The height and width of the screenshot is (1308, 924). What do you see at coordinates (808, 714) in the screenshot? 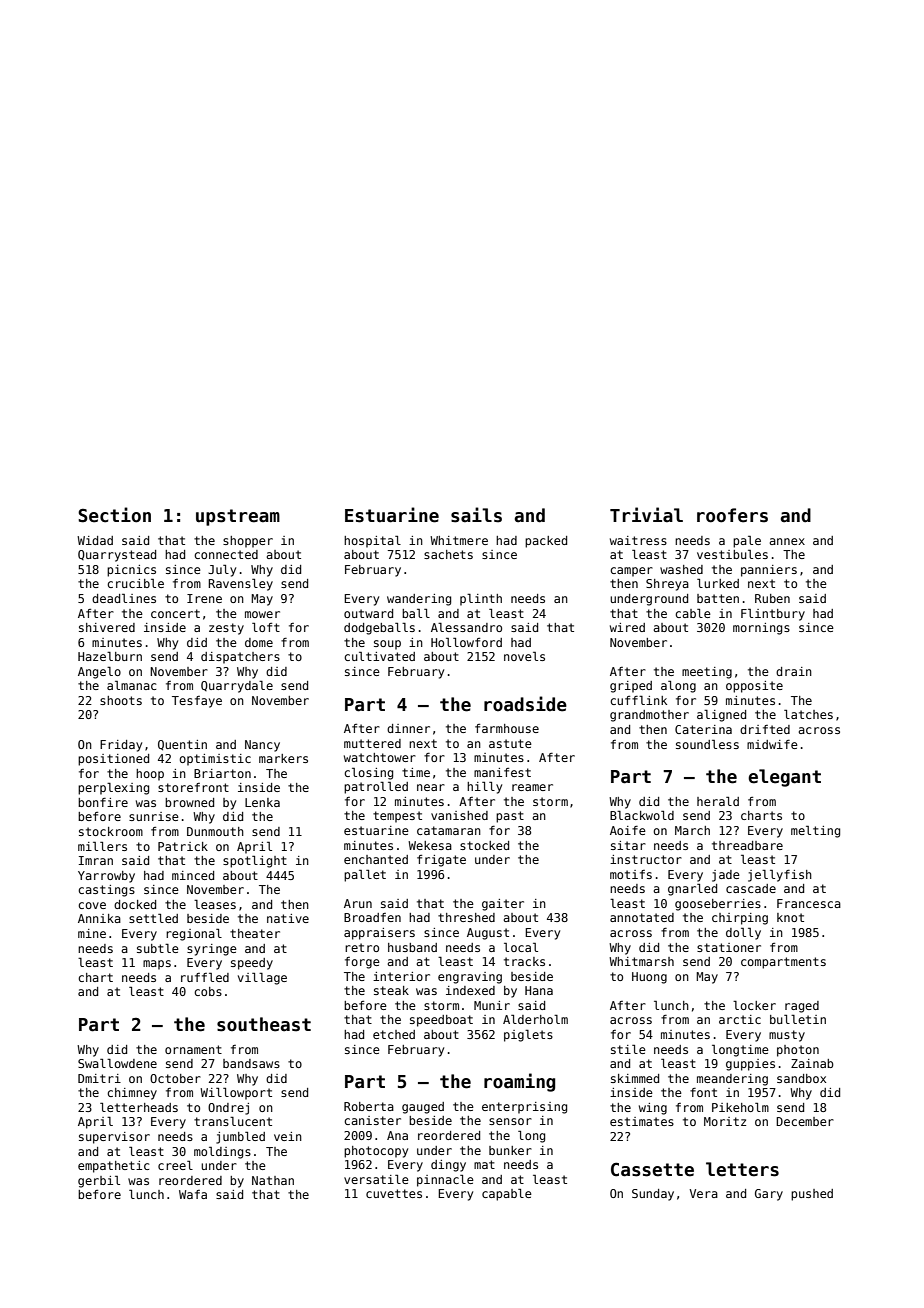
I see `latches` at bounding box center [808, 714].
